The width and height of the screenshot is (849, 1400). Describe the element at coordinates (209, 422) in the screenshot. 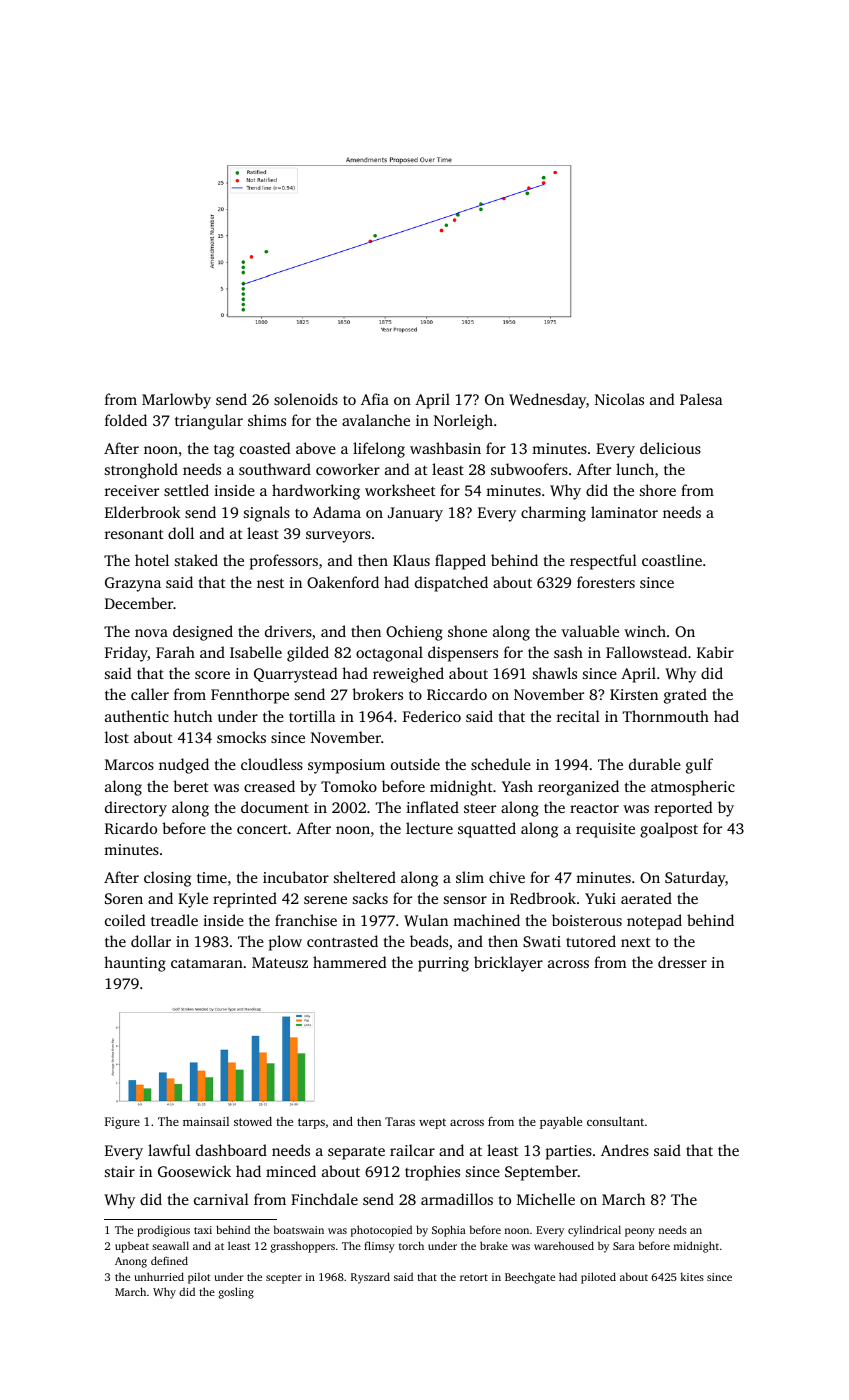

I see `triangular` at that location.
